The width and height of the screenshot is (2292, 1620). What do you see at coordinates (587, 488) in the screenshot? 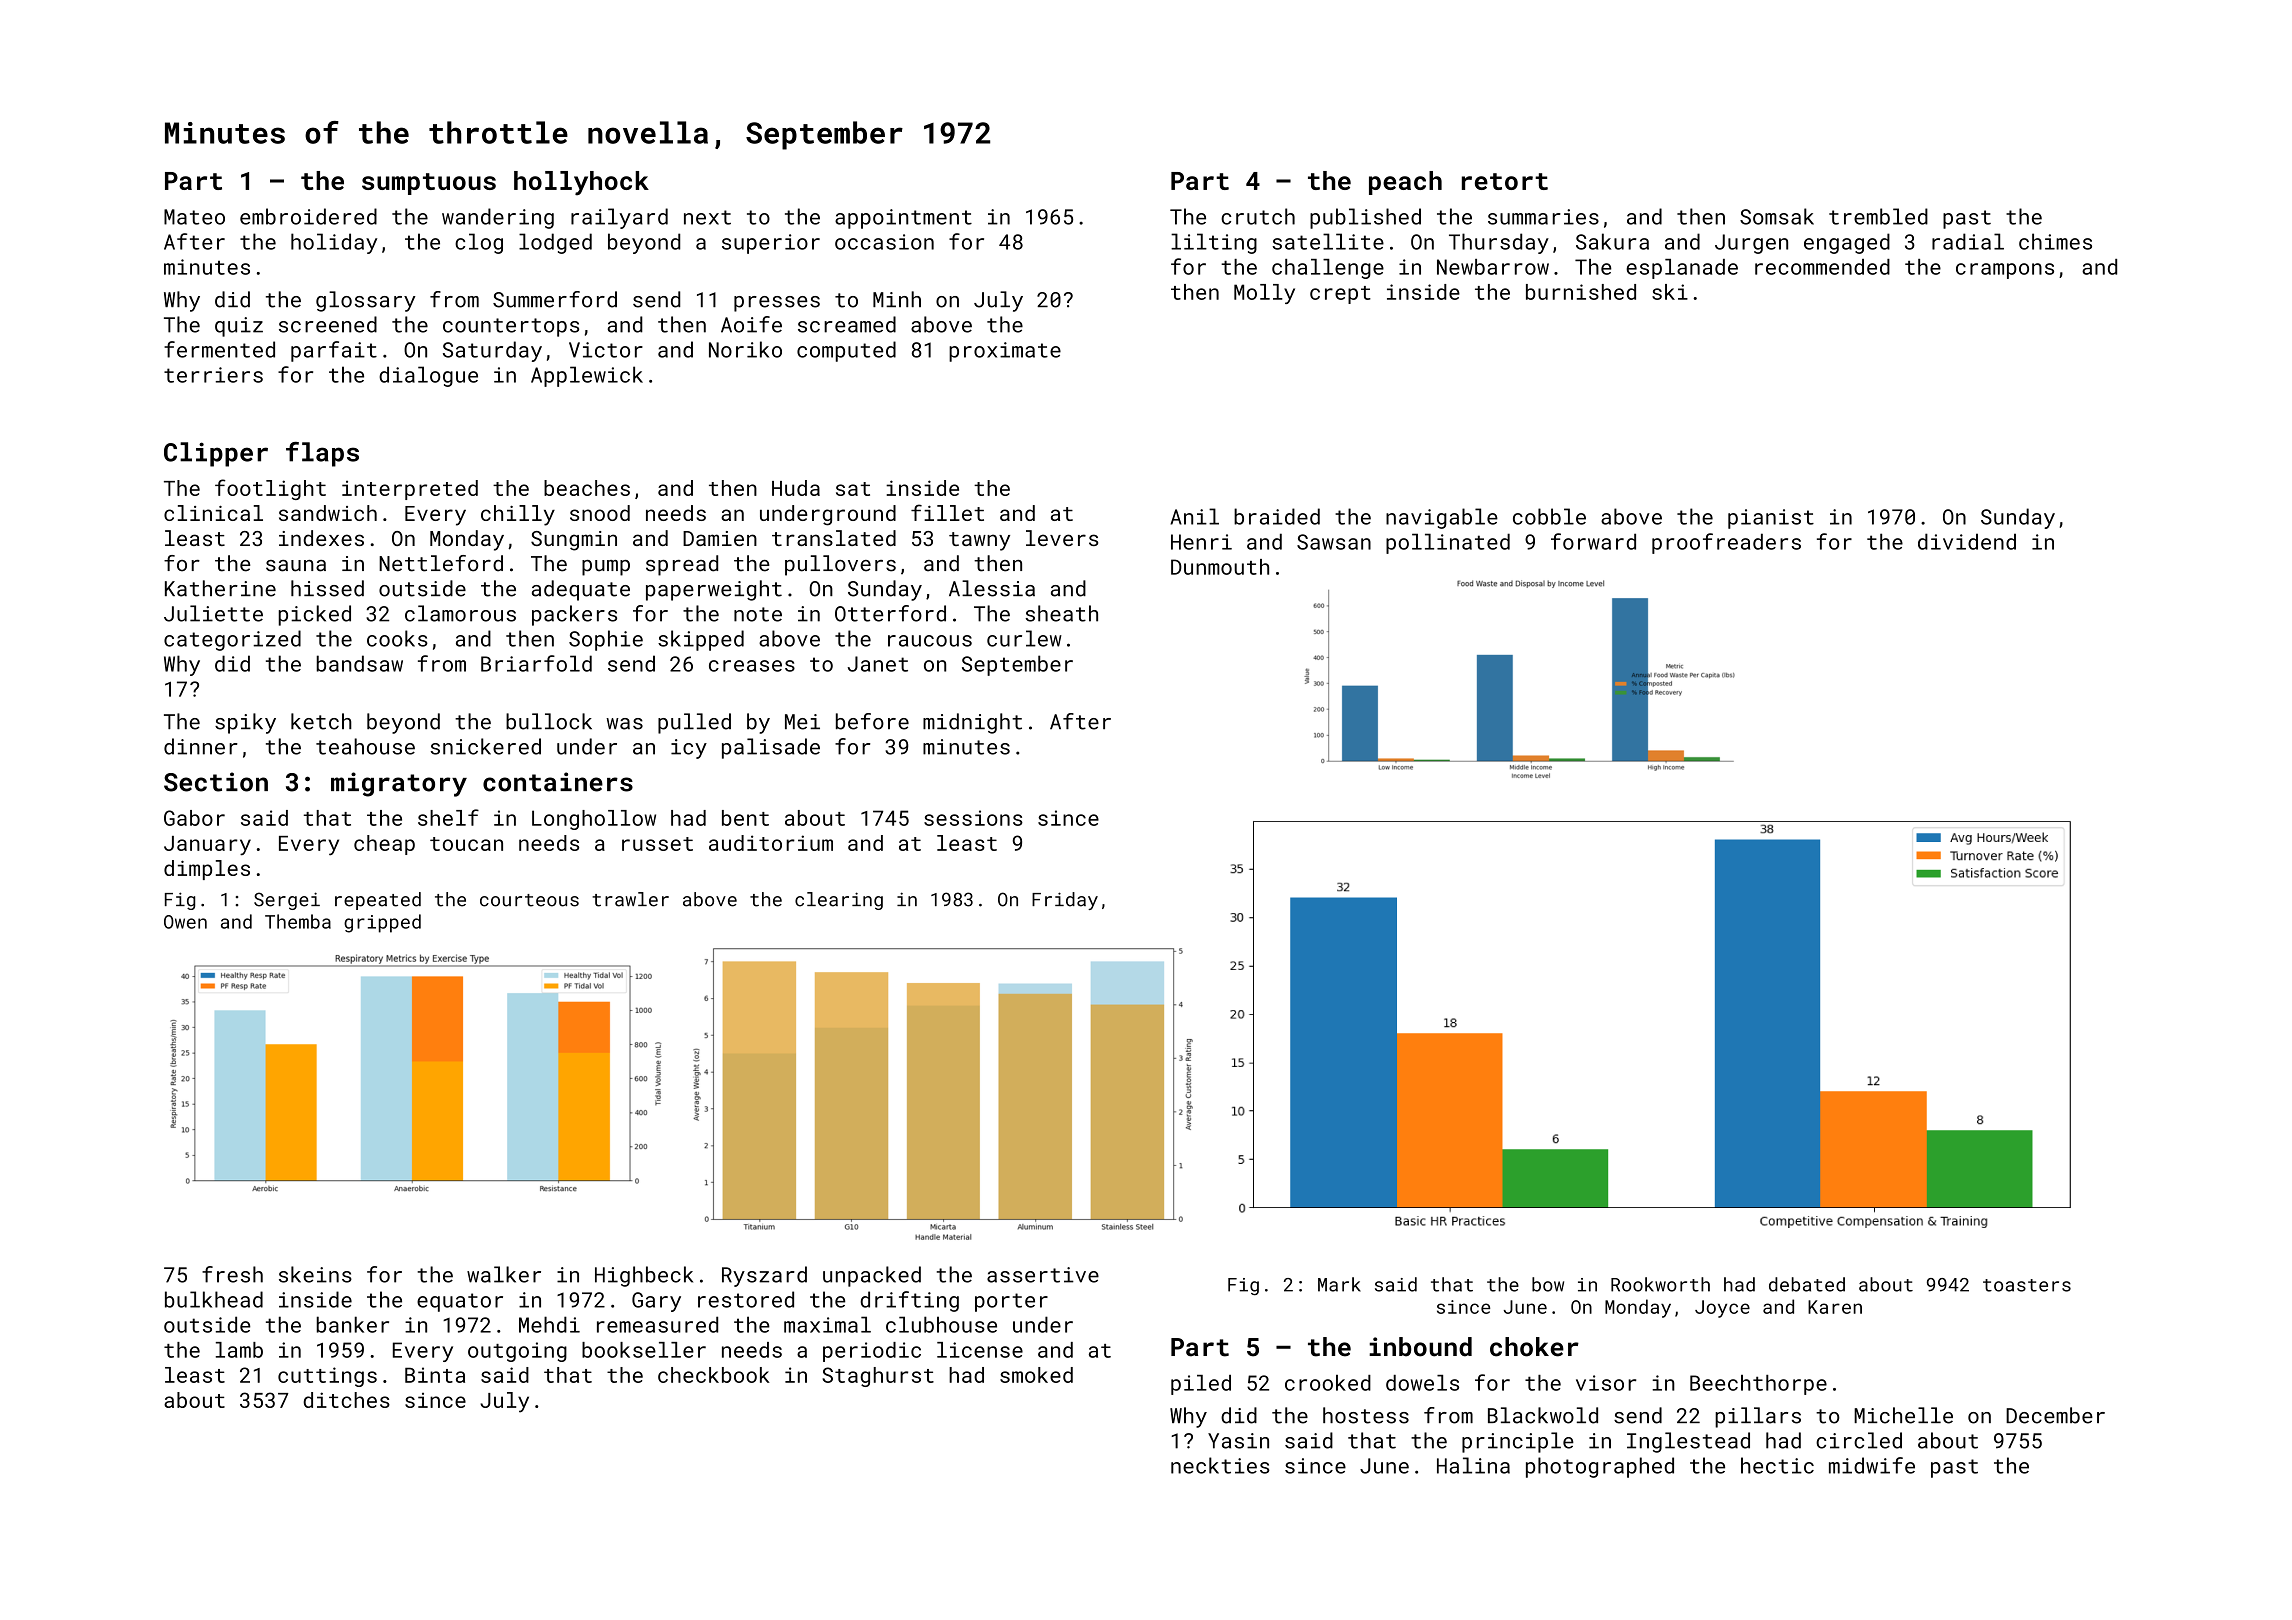
I see `beaches` at bounding box center [587, 488].
